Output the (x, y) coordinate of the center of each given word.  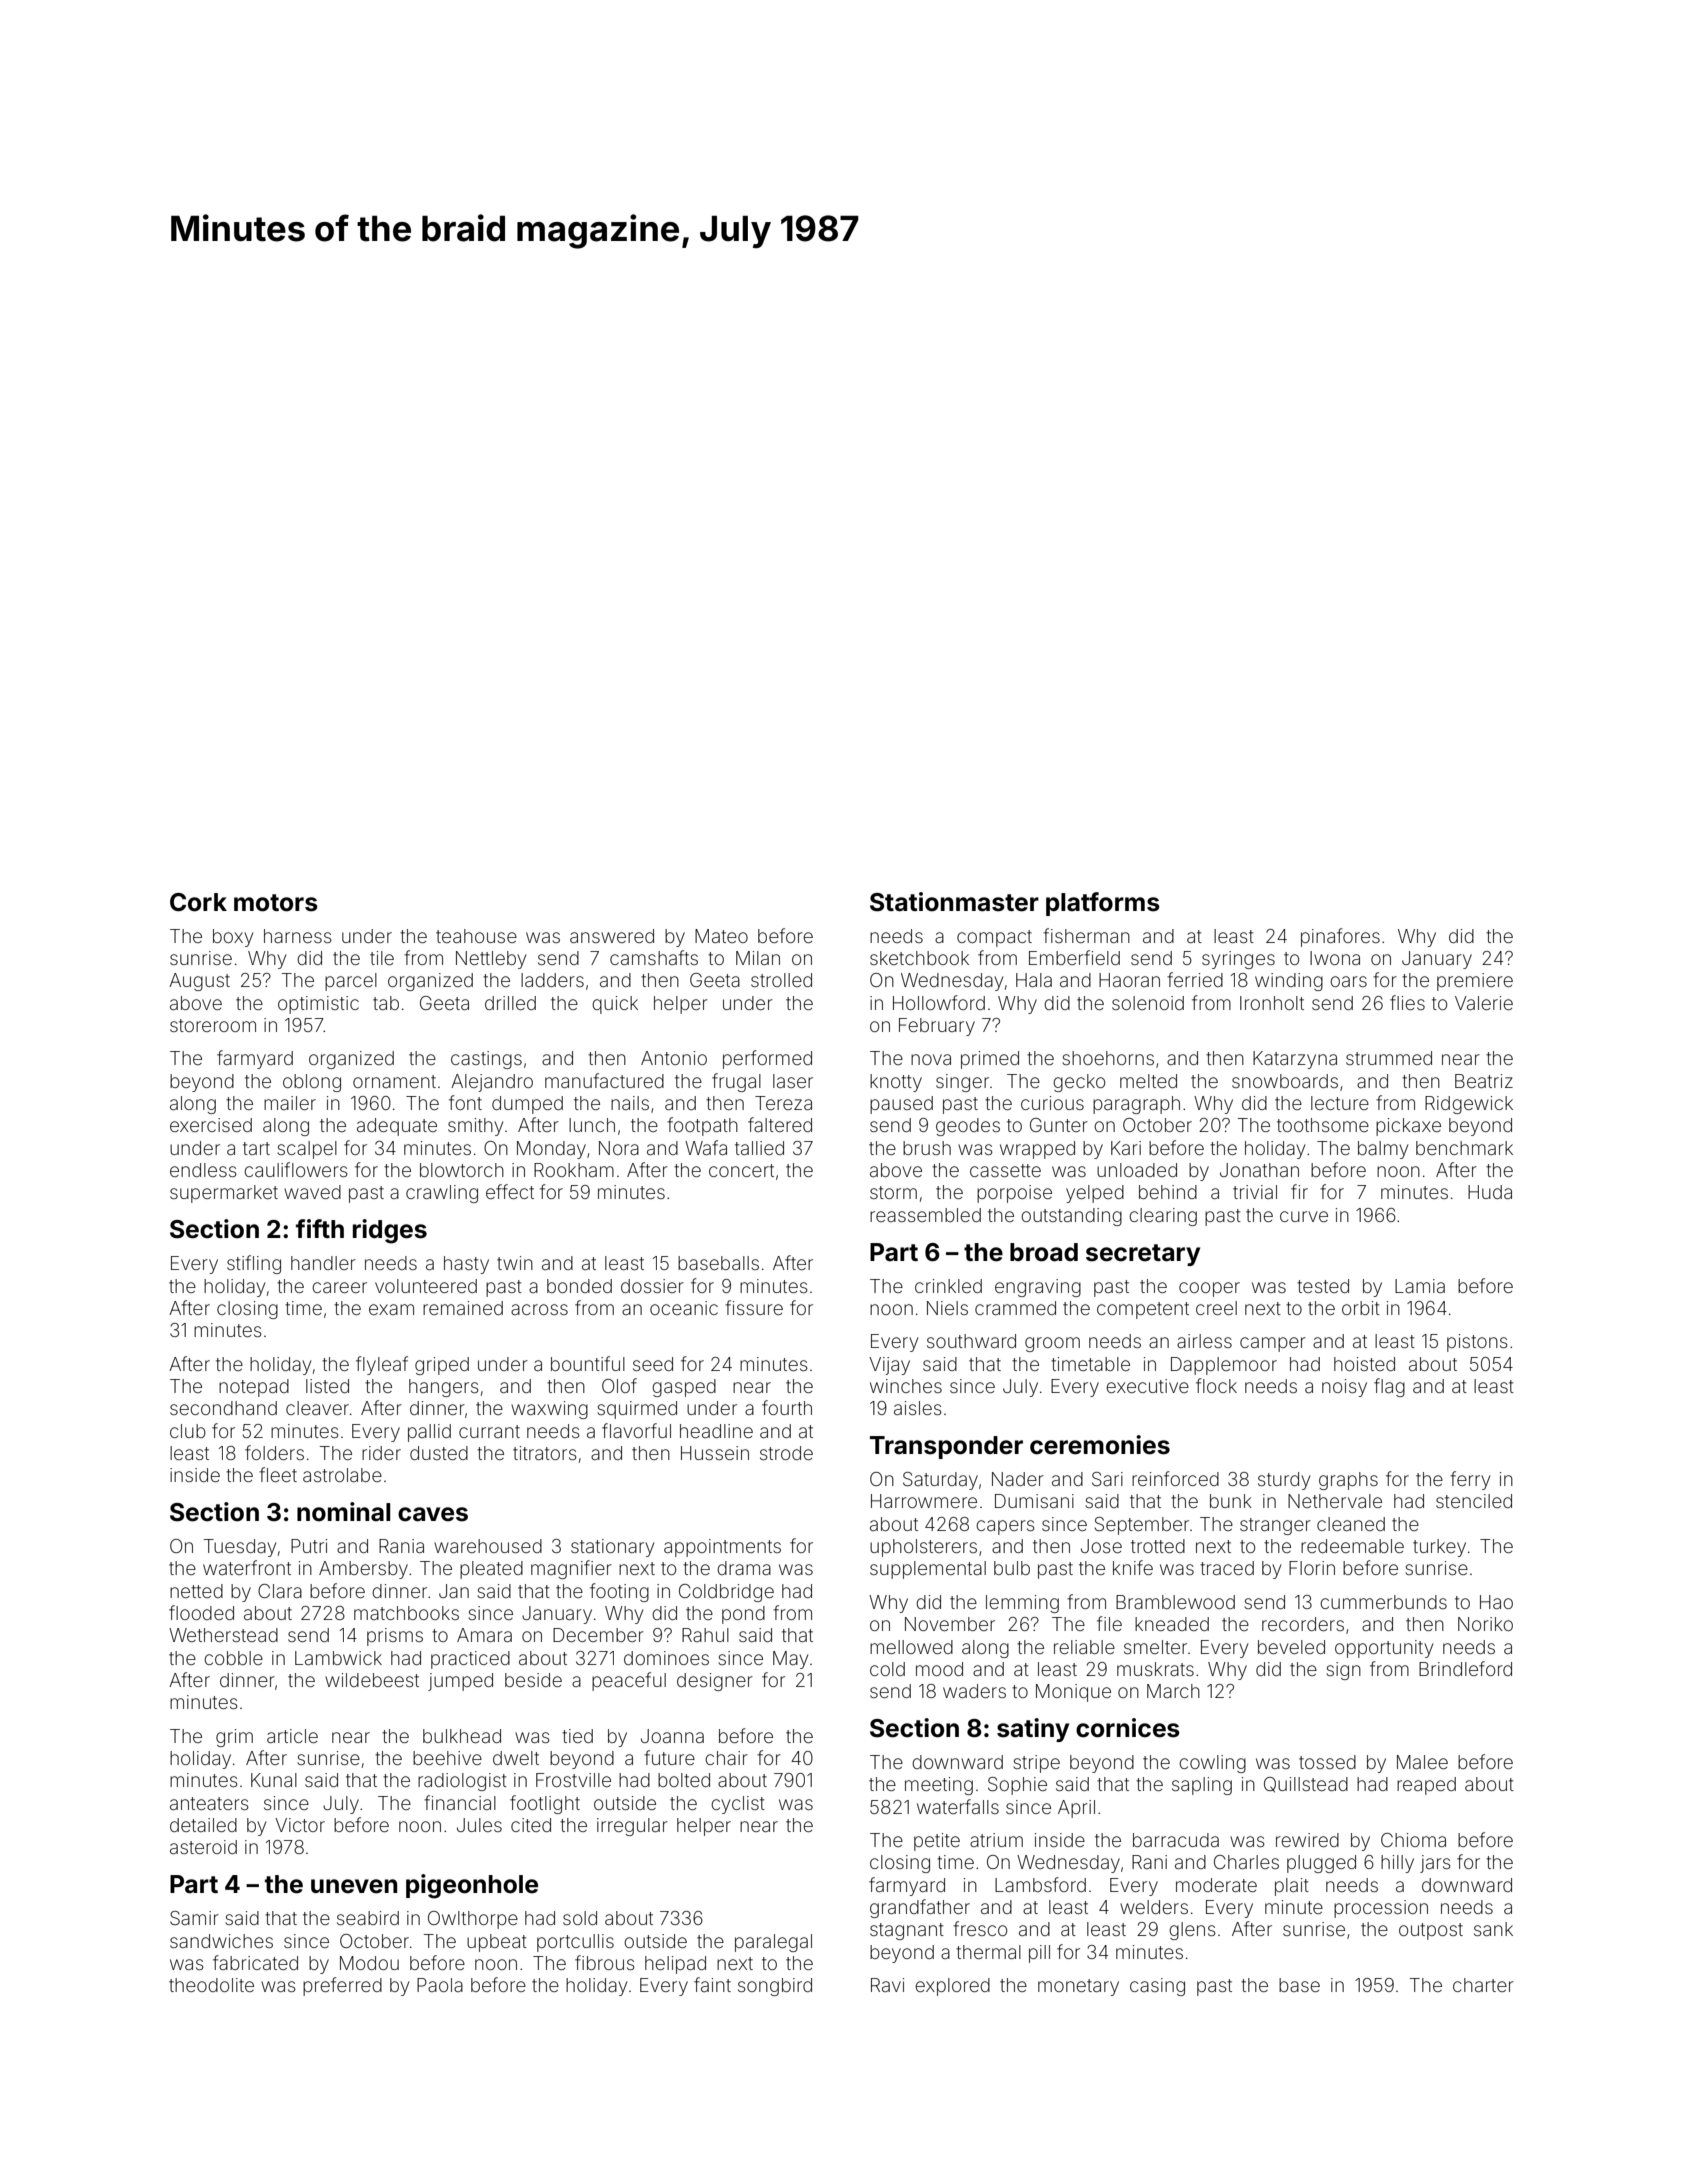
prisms (395, 1637)
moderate (1216, 1885)
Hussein (715, 1453)
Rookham (574, 1170)
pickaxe (1408, 1127)
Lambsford (1040, 1884)
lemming (1022, 1604)
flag (1389, 1387)
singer (962, 1083)
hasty (466, 1265)
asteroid (203, 1847)
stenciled (1474, 1501)
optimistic (318, 1005)
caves (433, 1514)
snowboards (1285, 1081)
